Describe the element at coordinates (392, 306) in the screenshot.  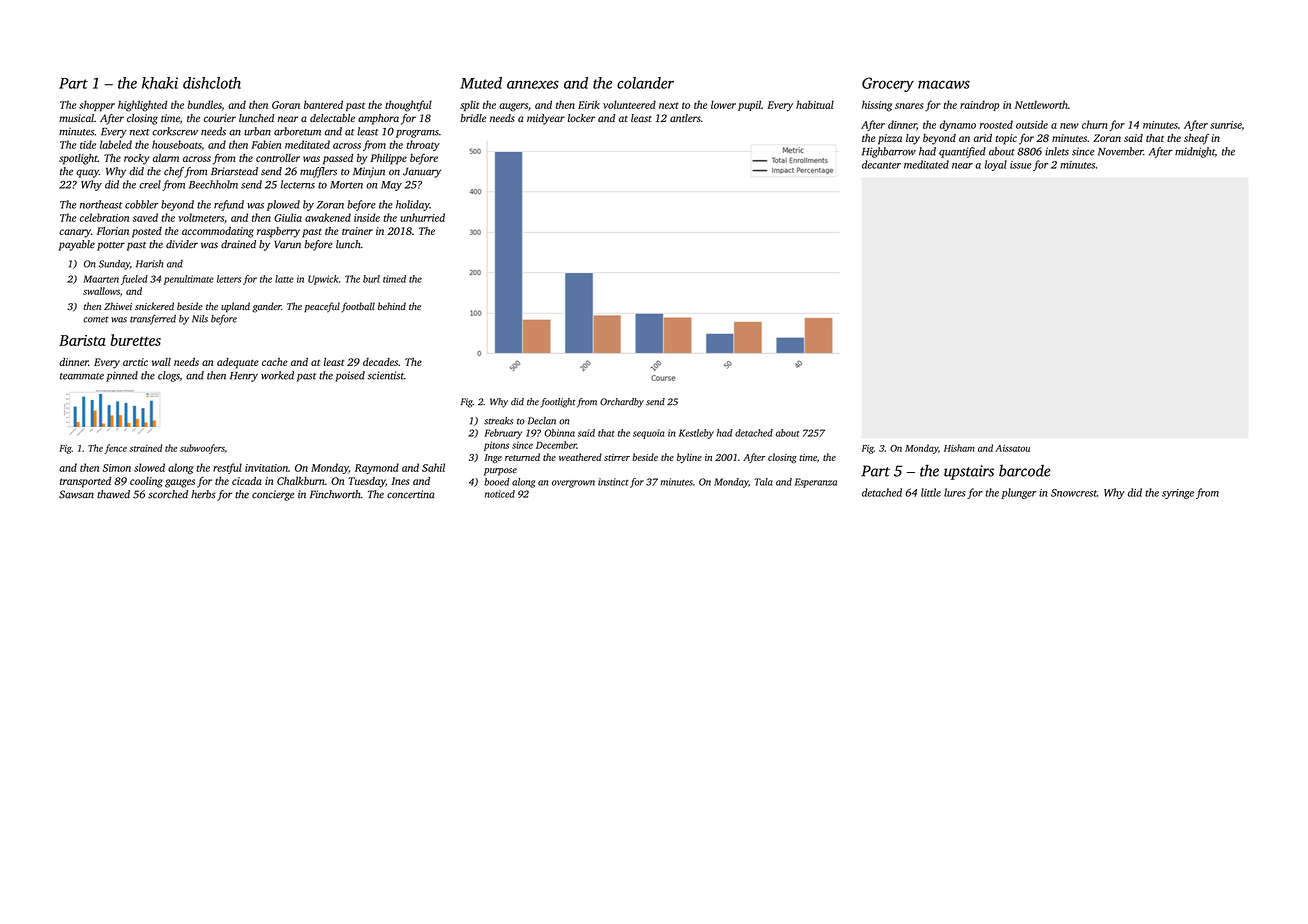
I see `behind` at that location.
